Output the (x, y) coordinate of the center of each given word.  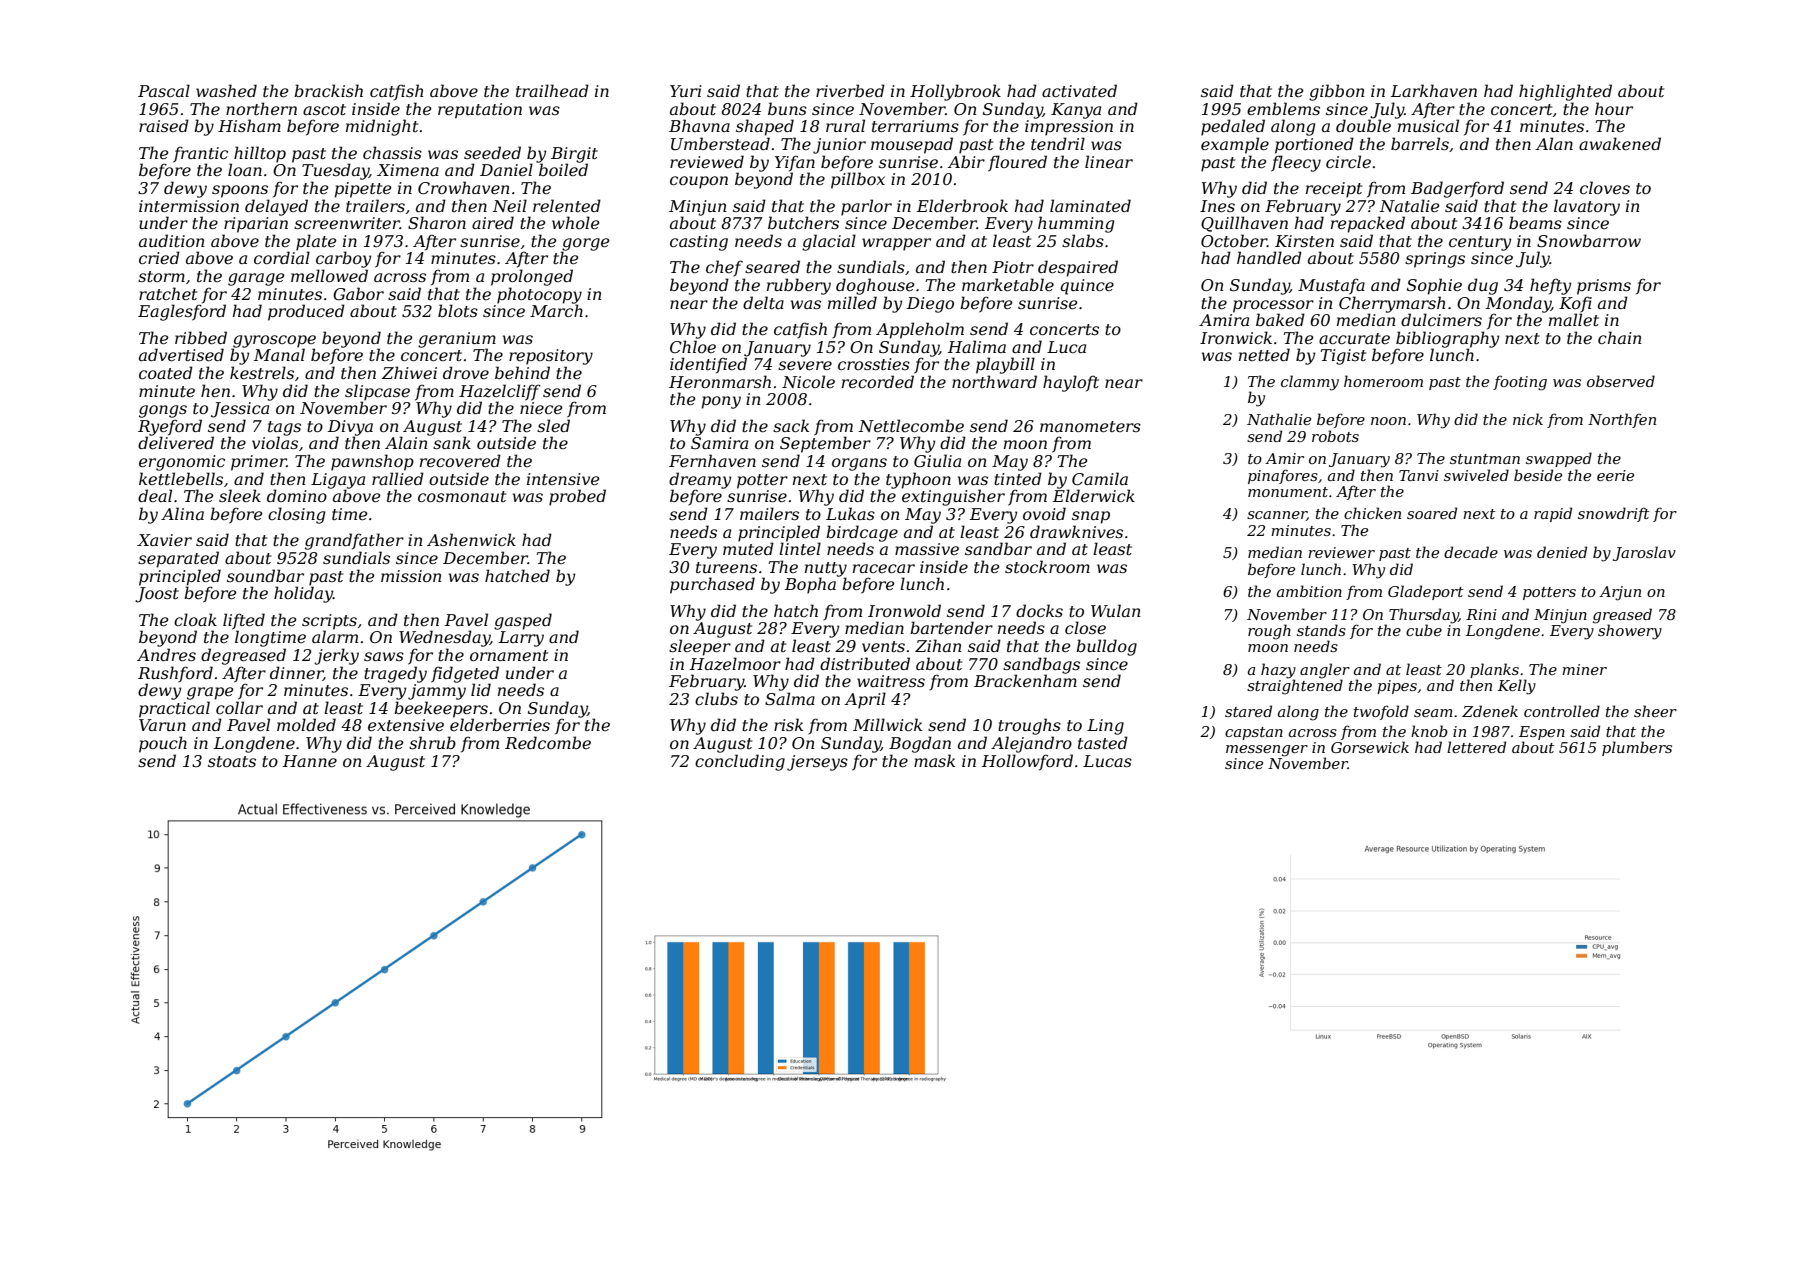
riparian (256, 225)
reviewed (707, 161)
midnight (382, 127)
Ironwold (904, 610)
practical (174, 709)
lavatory (1587, 207)
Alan (1554, 143)
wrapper (896, 244)
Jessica (240, 410)
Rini (1481, 614)
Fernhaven (712, 460)
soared (1432, 513)
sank (452, 442)
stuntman (1485, 459)
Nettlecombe (911, 425)
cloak (195, 619)
